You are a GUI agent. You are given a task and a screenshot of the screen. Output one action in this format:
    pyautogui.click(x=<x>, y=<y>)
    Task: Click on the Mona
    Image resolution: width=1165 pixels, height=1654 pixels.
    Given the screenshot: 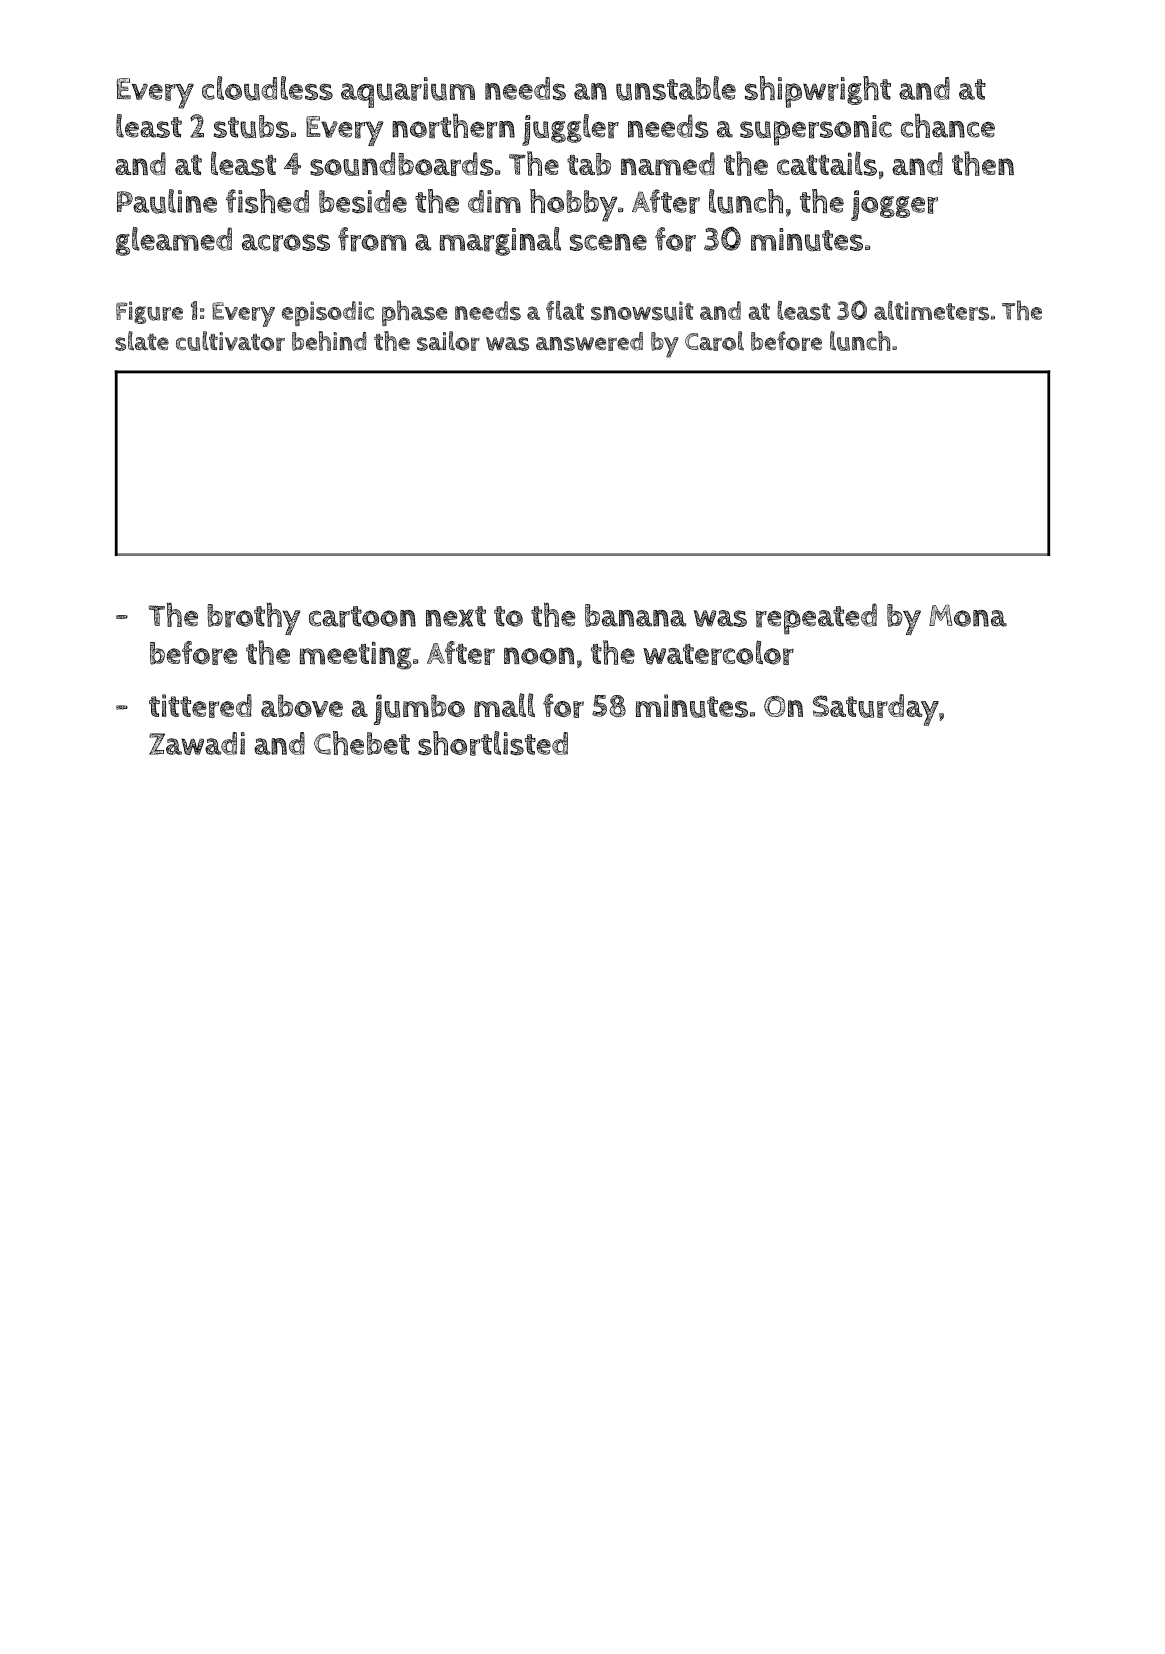 What is the action you would take?
    pyautogui.click(x=968, y=615)
